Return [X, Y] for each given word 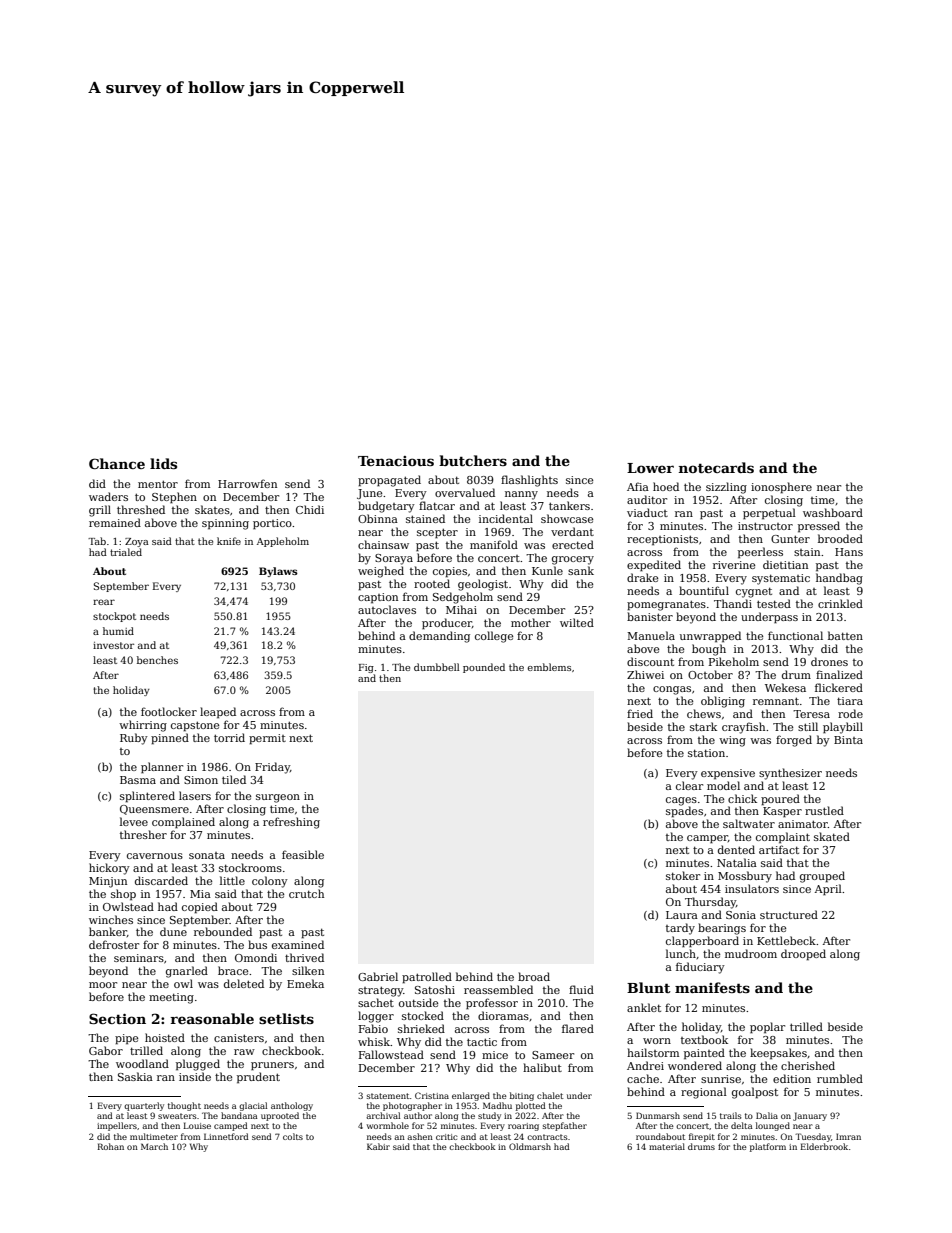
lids [163, 463]
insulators [752, 888]
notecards [716, 467]
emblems [549, 667]
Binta [848, 740]
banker [108, 931]
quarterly [144, 1106]
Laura [682, 915]
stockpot [114, 617]
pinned [170, 739]
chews [704, 713]
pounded [484, 668]
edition [792, 1078]
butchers [473, 460]
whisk [374, 1041]
